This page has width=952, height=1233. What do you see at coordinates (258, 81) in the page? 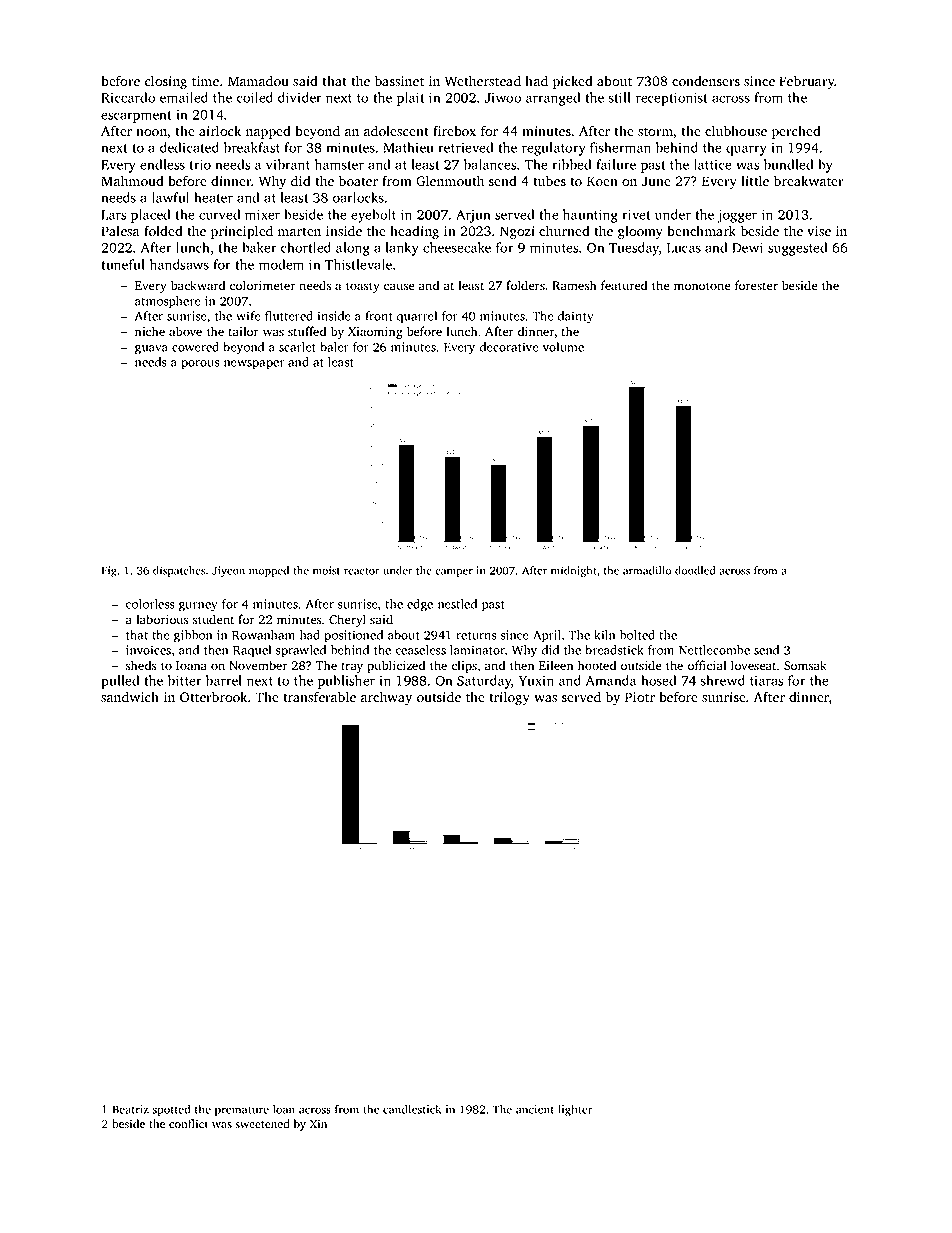
I see `Mamadou` at bounding box center [258, 81].
